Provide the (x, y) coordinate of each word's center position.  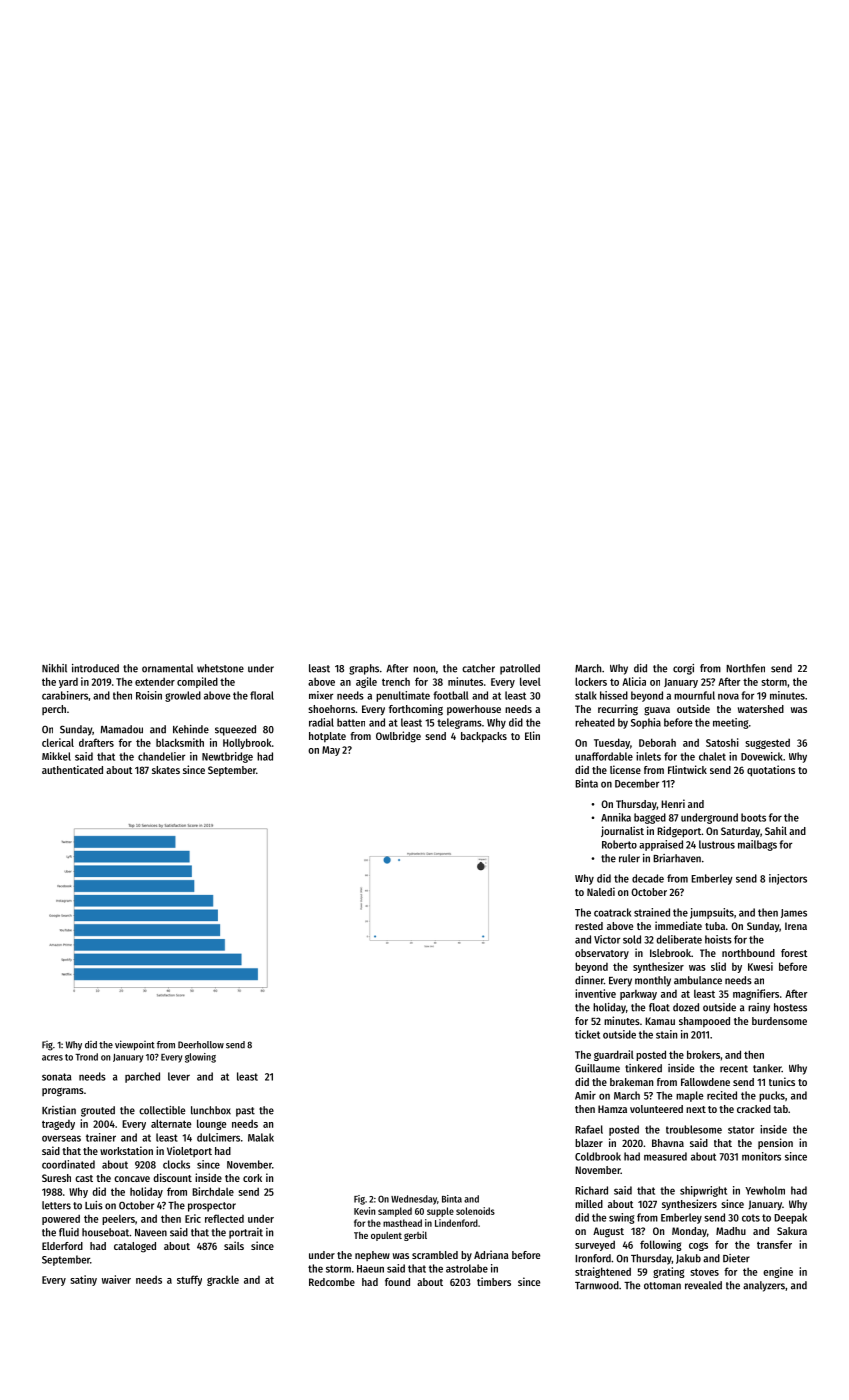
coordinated (68, 1164)
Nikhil (54, 668)
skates (166, 770)
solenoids (475, 1211)
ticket (587, 1034)
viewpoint (135, 1045)
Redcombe (332, 1282)
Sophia (646, 723)
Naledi (601, 891)
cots (751, 1218)
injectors (788, 879)
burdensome (779, 1021)
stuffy (189, 1280)
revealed (703, 1285)
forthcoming (416, 710)
